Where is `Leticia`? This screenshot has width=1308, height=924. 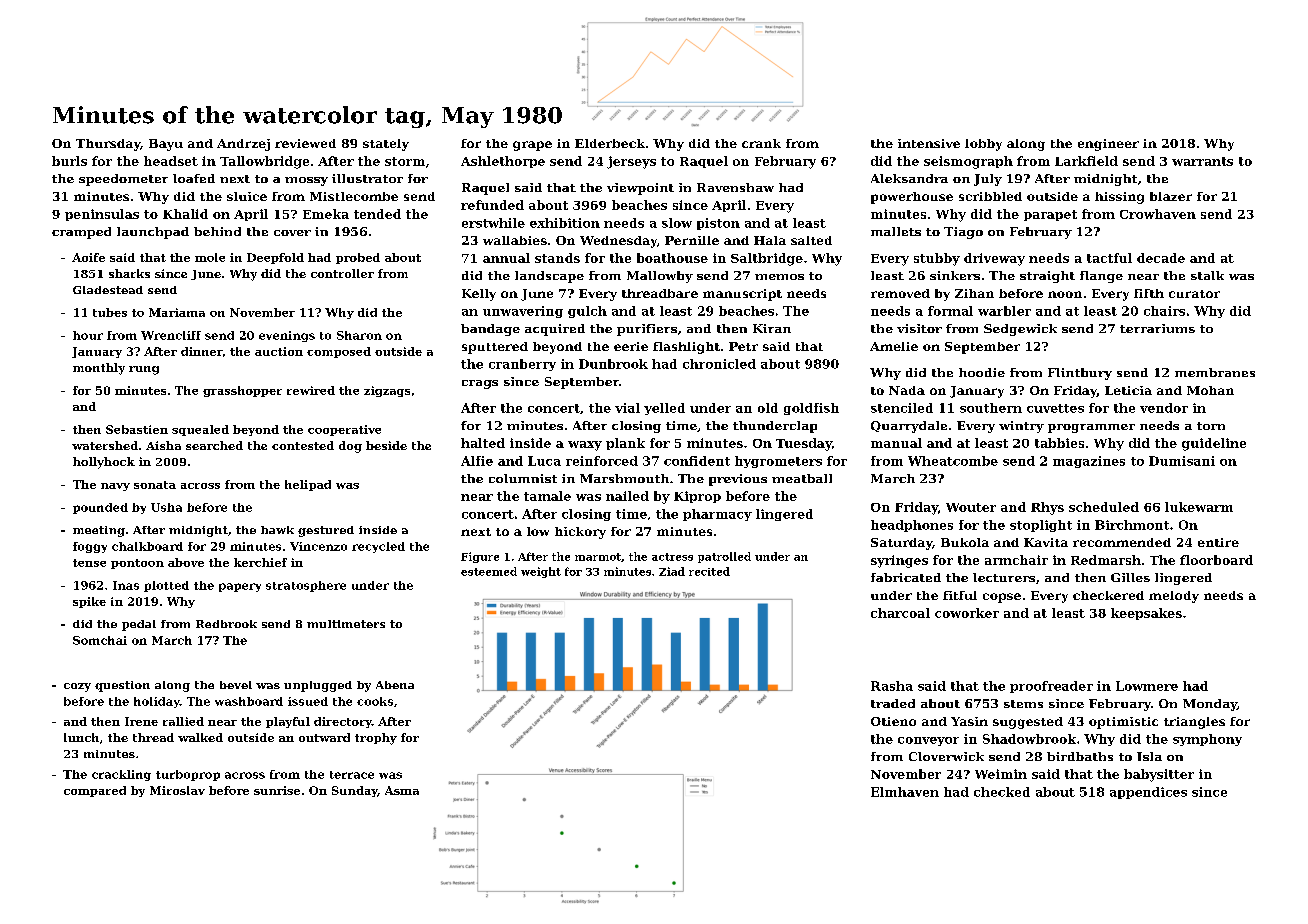
Leticia is located at coordinates (1128, 390).
